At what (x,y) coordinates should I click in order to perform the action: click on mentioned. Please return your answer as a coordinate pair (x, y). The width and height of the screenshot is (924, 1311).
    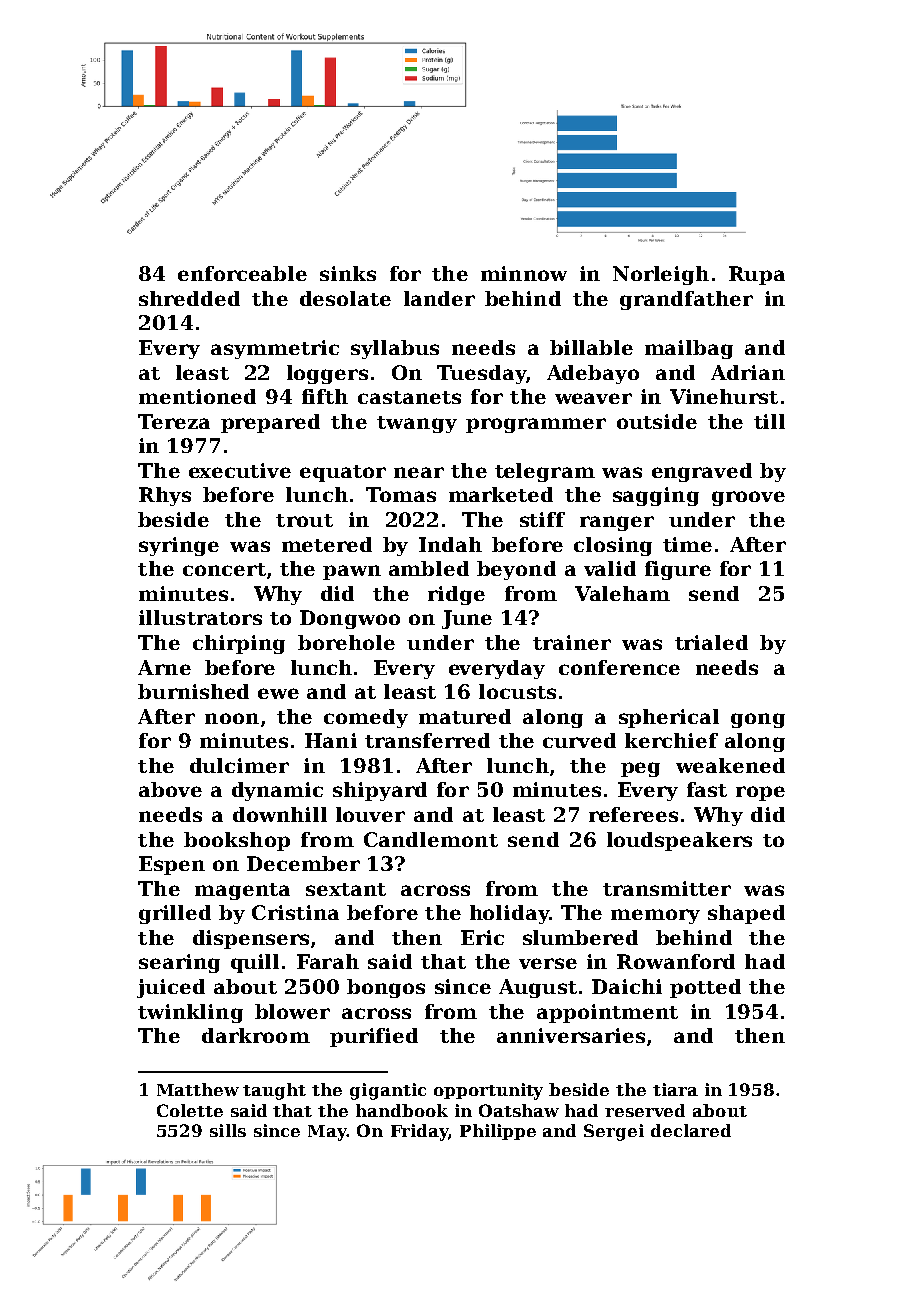
    Looking at the image, I should click on (197, 396).
